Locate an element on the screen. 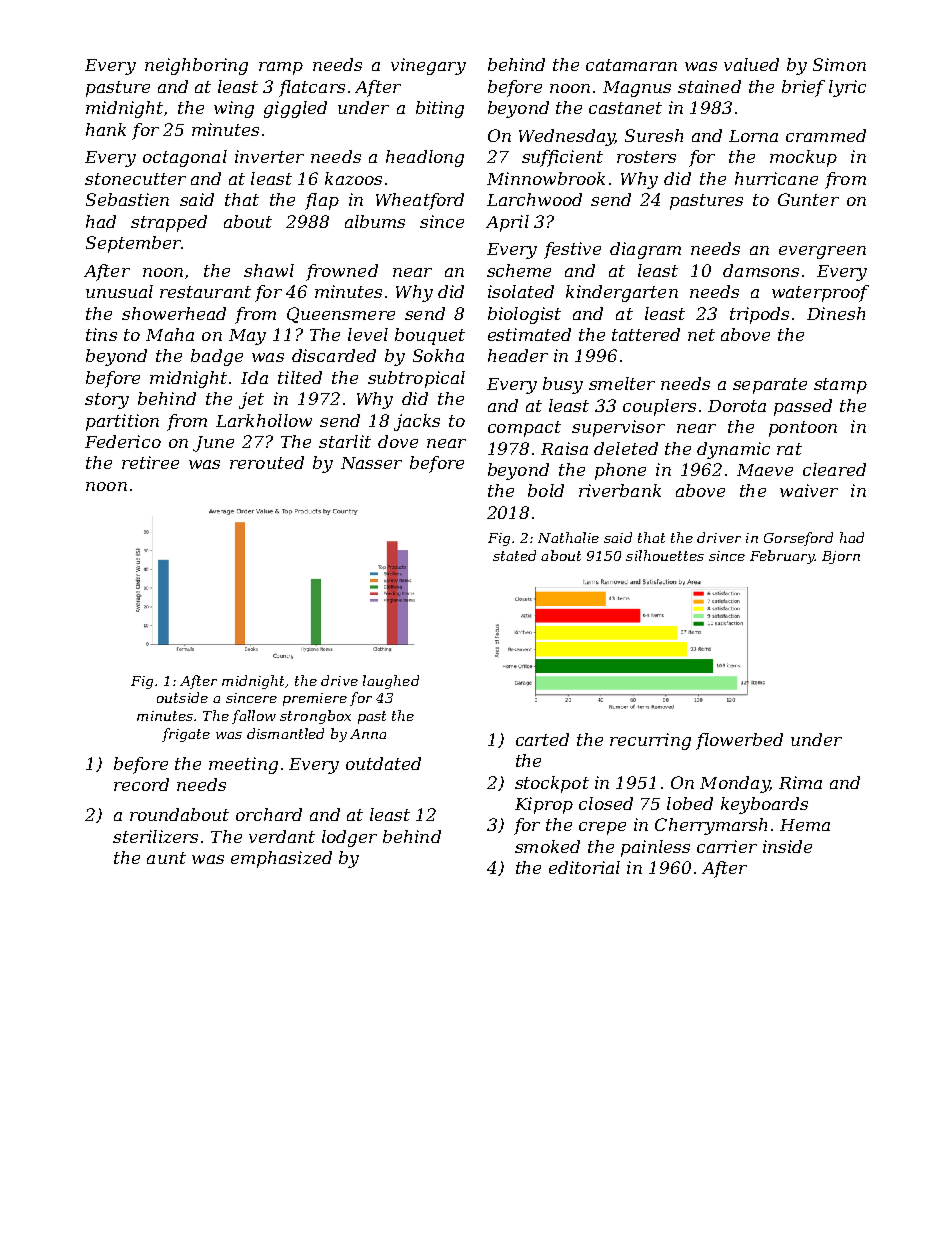  scheme is located at coordinates (519, 270).
